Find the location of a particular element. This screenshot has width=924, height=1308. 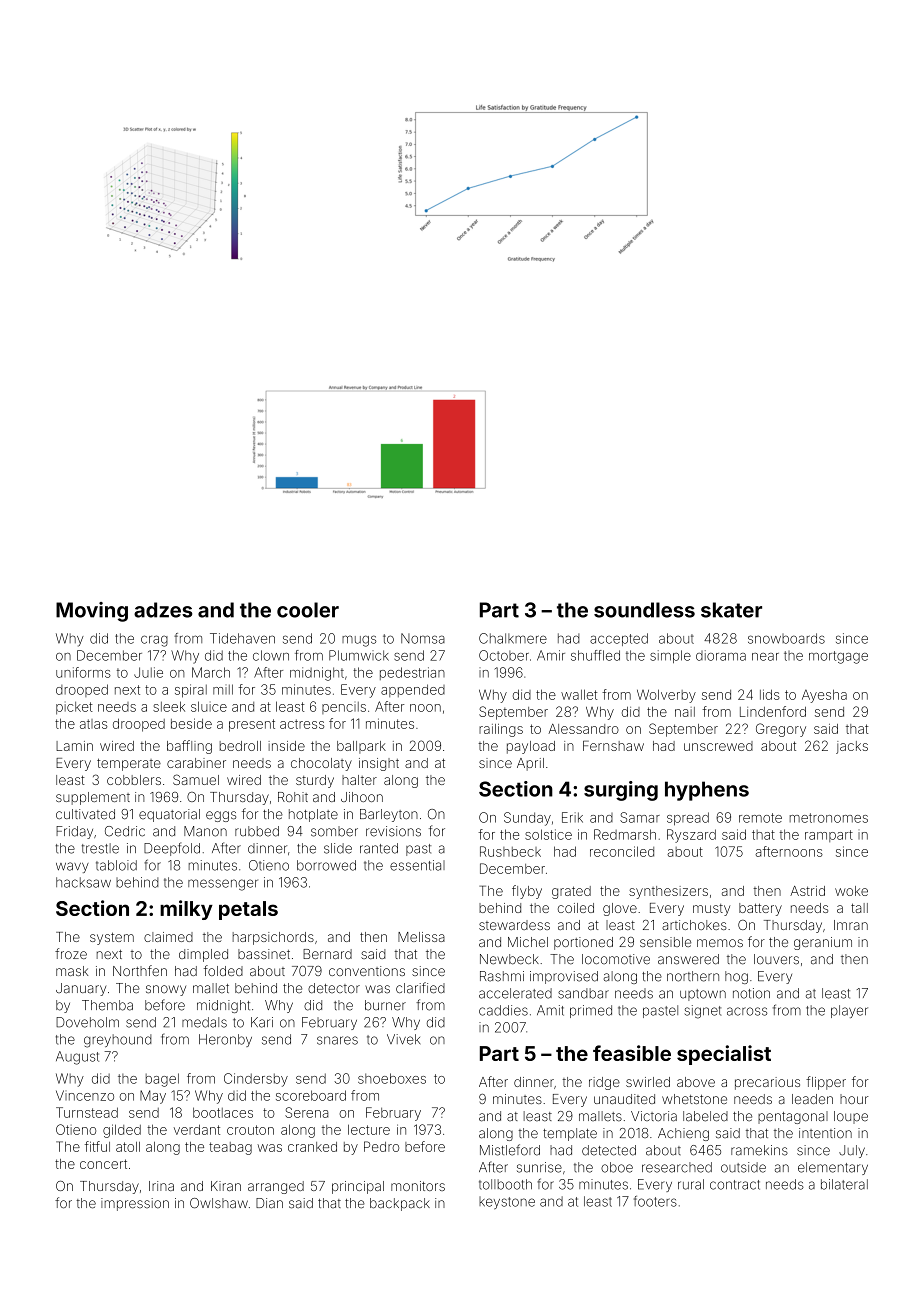

railings is located at coordinates (501, 730).
